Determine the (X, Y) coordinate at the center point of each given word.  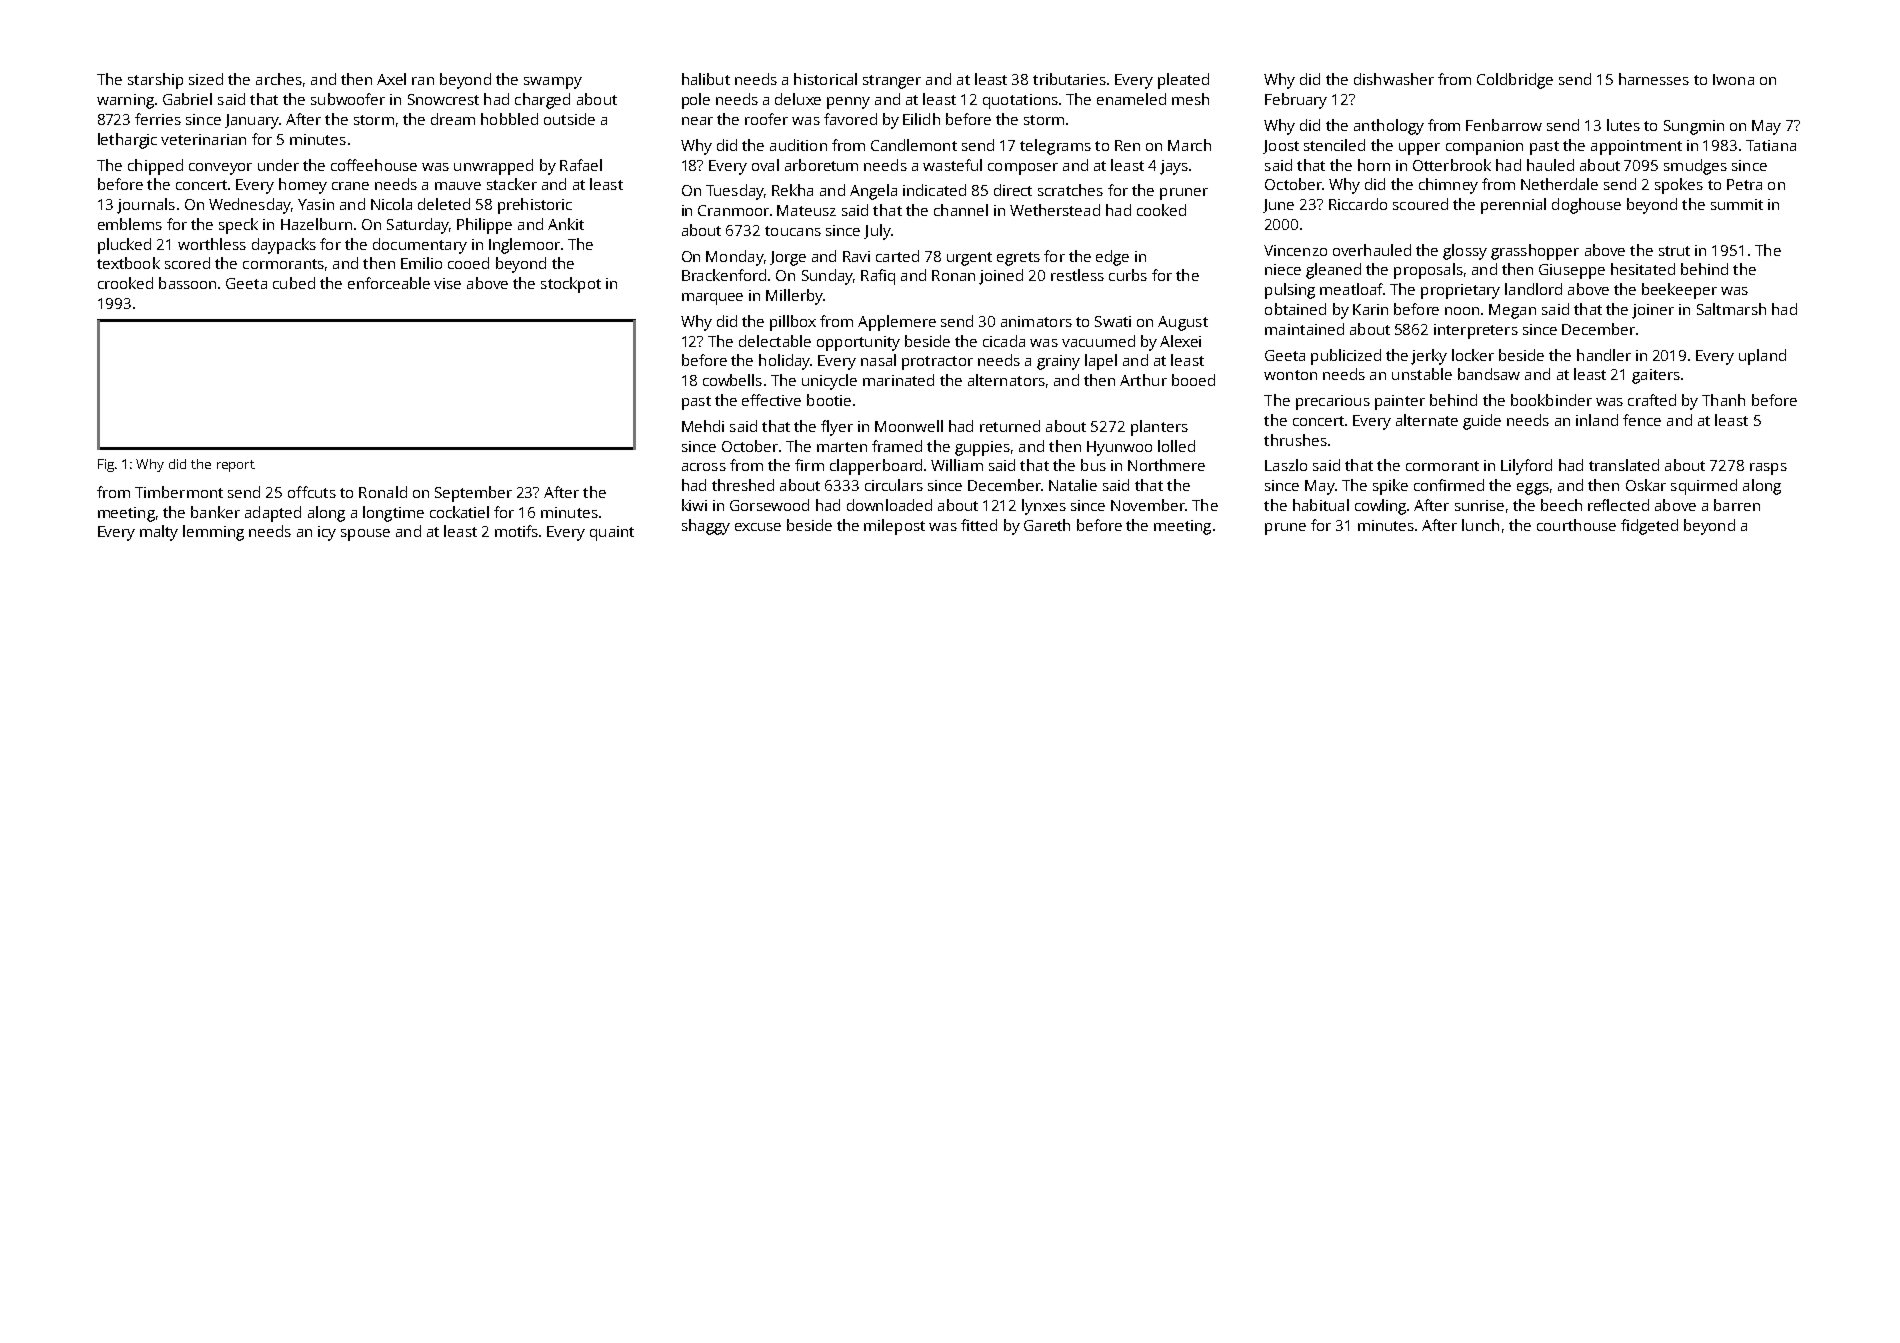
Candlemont (914, 145)
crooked (125, 283)
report (236, 466)
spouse (365, 535)
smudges (1695, 167)
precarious (1333, 402)
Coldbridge (1515, 81)
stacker (512, 184)
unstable (1422, 374)
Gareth (1047, 525)
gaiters (1656, 376)
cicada (1004, 341)
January (252, 121)
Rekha (792, 190)
